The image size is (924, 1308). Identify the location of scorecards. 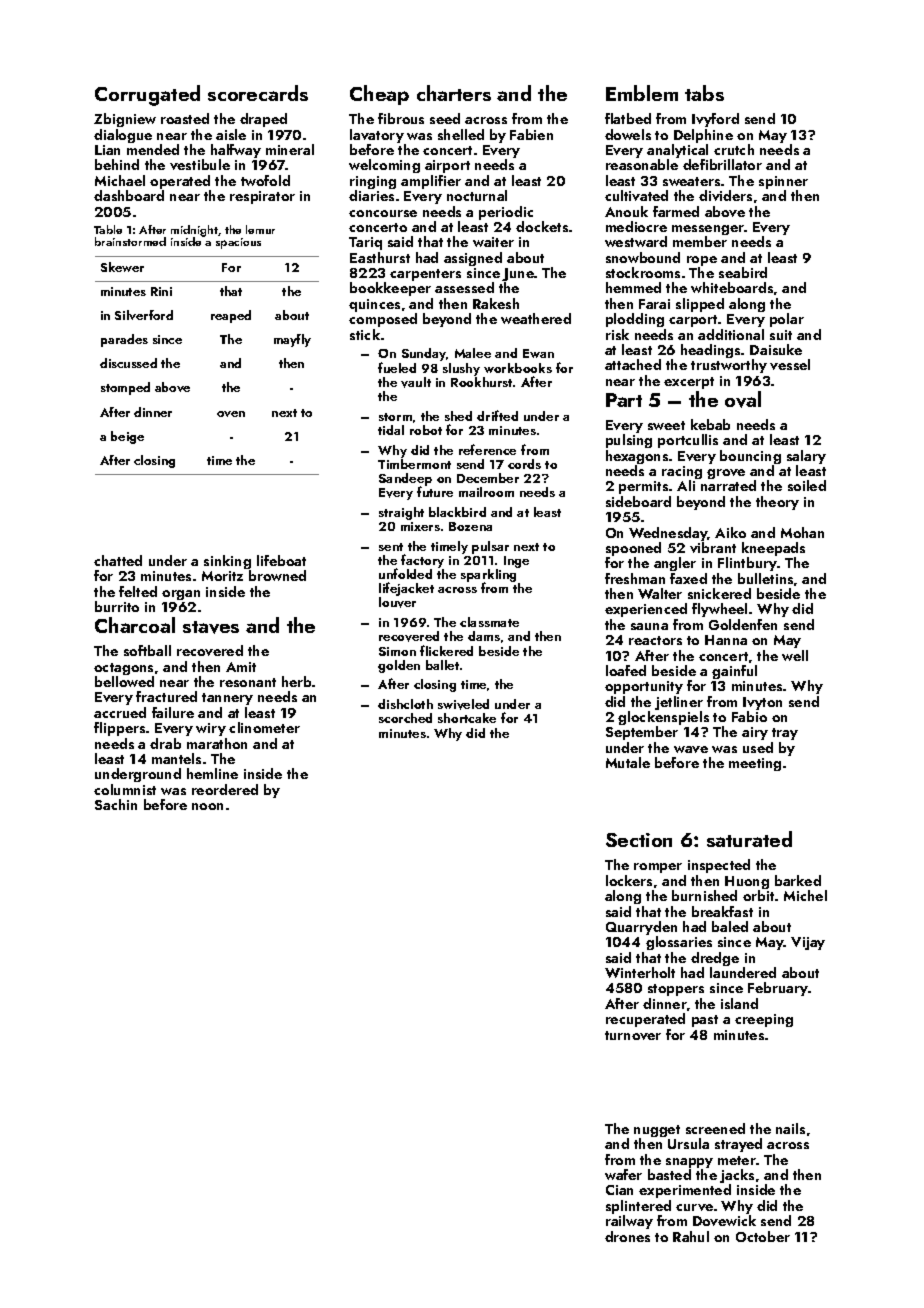
(258, 93).
